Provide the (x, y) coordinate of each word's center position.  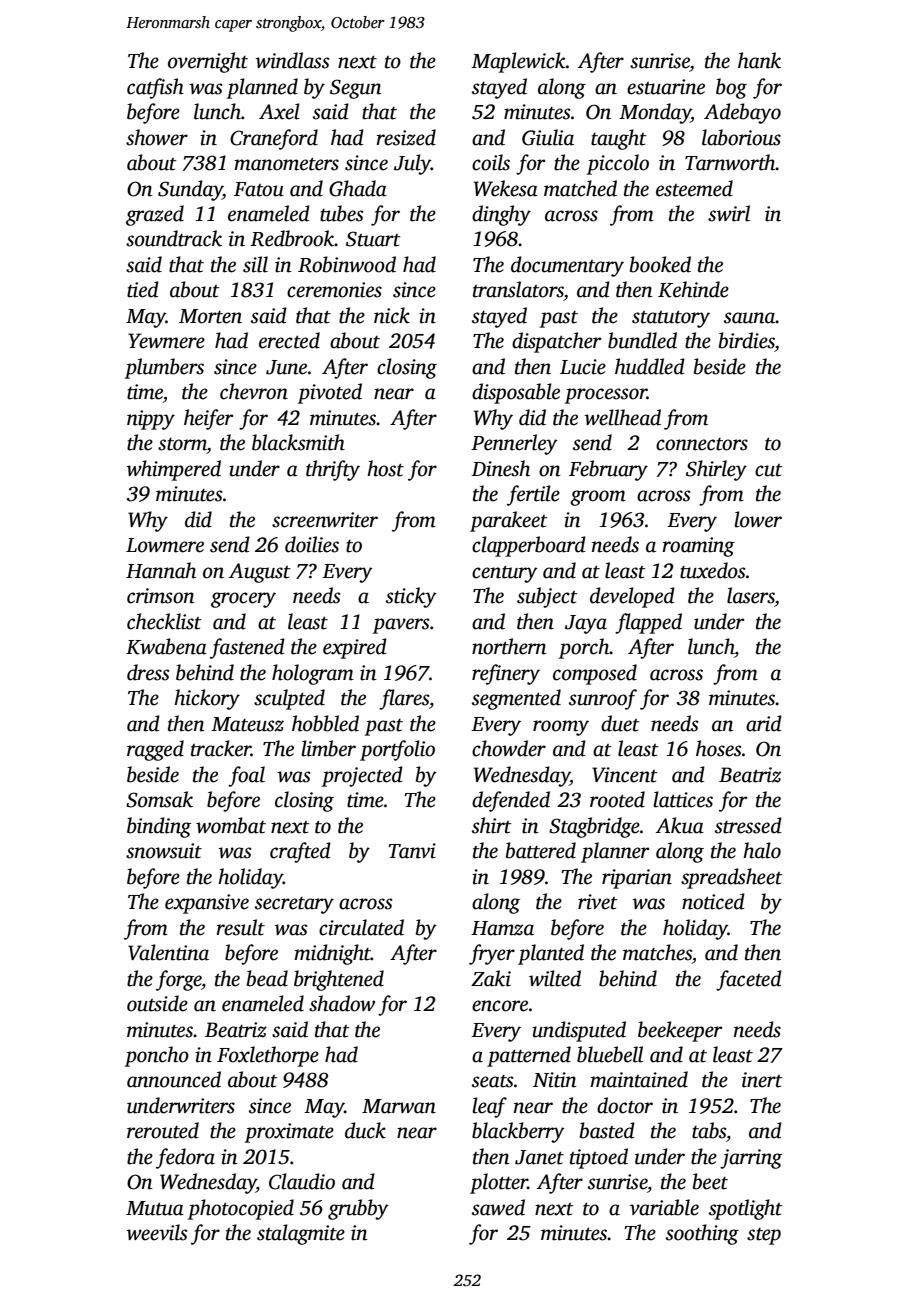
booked (660, 264)
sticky (411, 597)
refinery (506, 674)
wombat (231, 825)
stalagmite (301, 1234)
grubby (358, 1209)
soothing (702, 1234)
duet (620, 723)
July (412, 164)
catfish (155, 88)
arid (764, 723)
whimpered (174, 470)
